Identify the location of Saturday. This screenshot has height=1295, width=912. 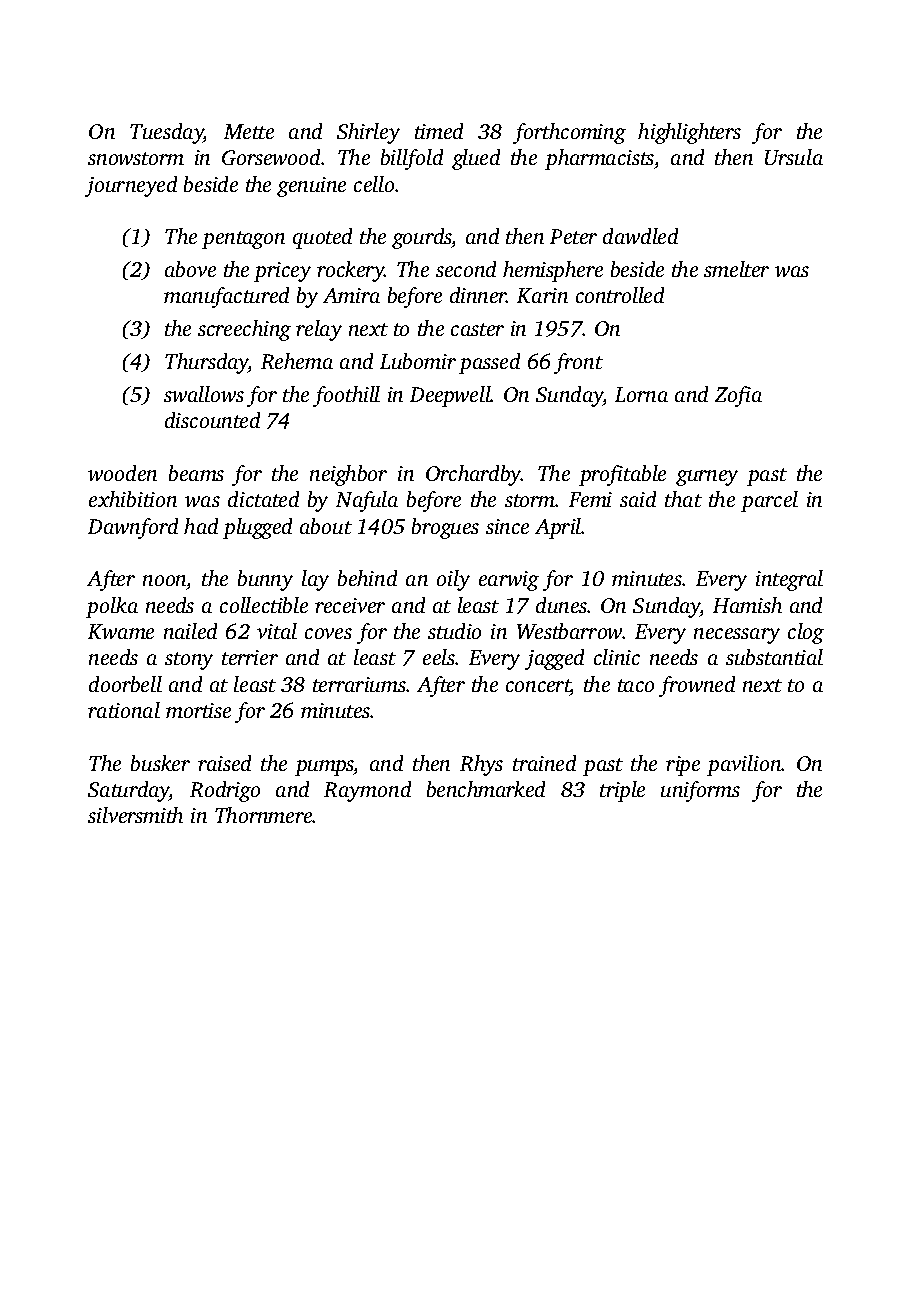
(129, 791).
